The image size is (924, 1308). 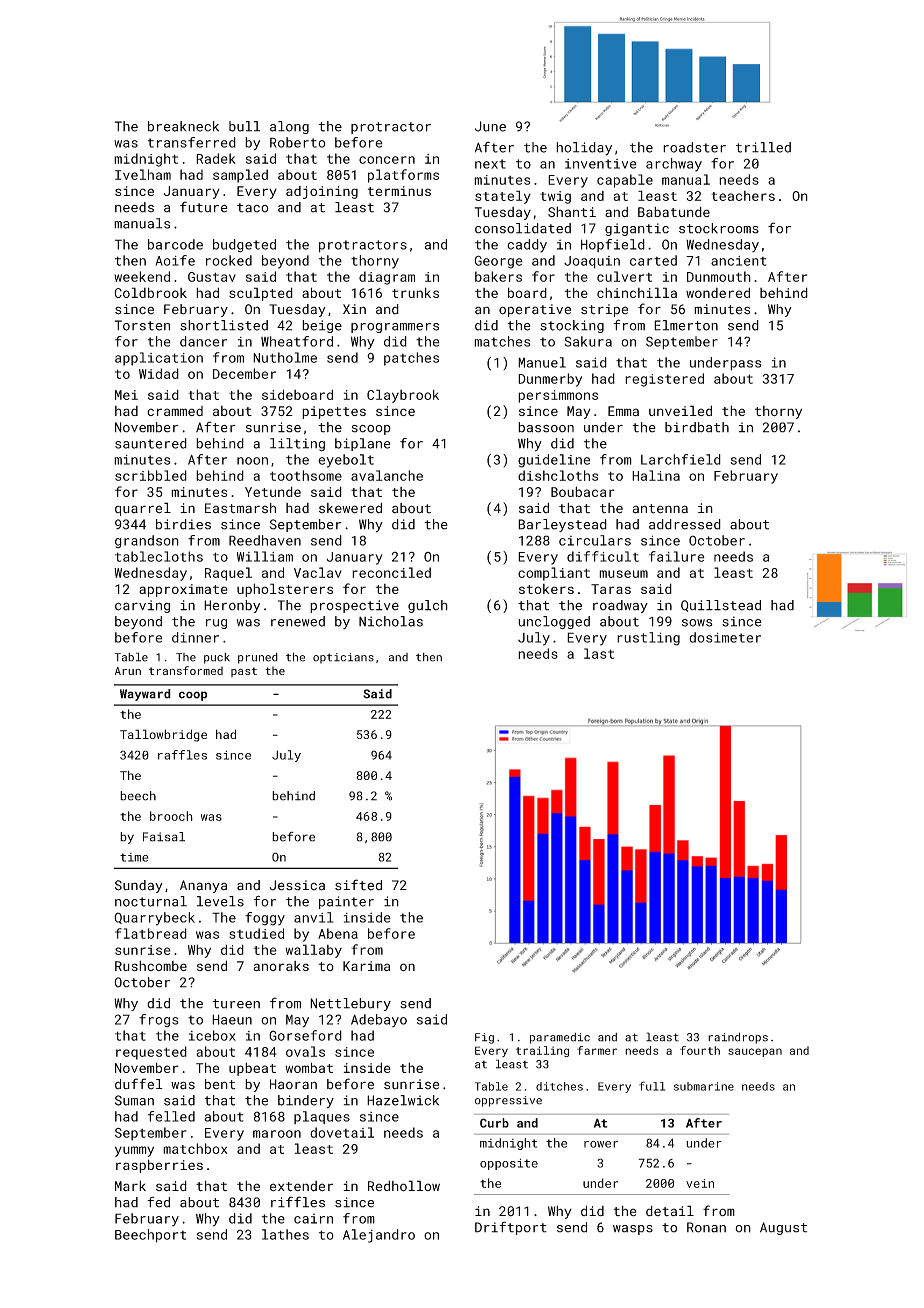 What do you see at coordinates (358, 885) in the screenshot?
I see `sifted` at bounding box center [358, 885].
